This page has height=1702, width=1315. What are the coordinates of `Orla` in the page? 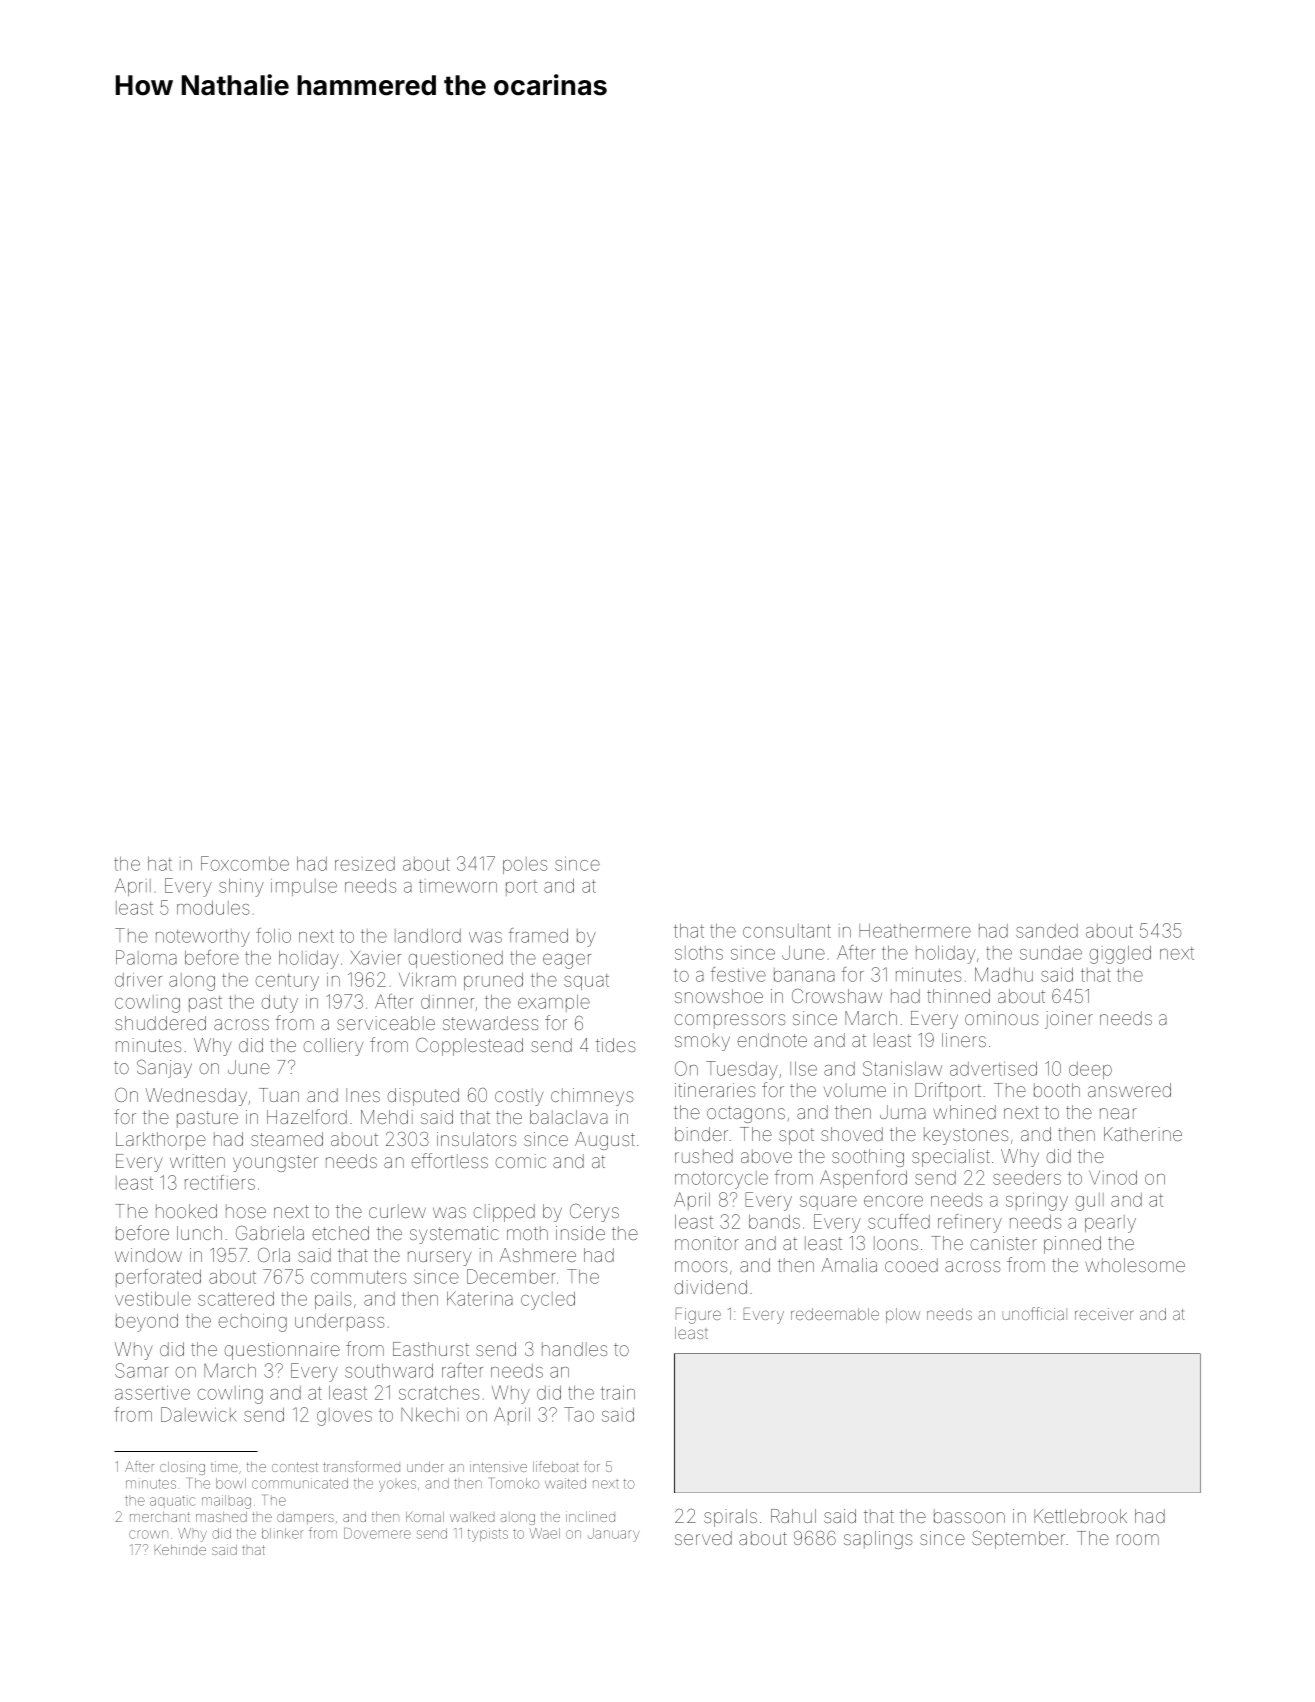 It's located at (274, 1255).
